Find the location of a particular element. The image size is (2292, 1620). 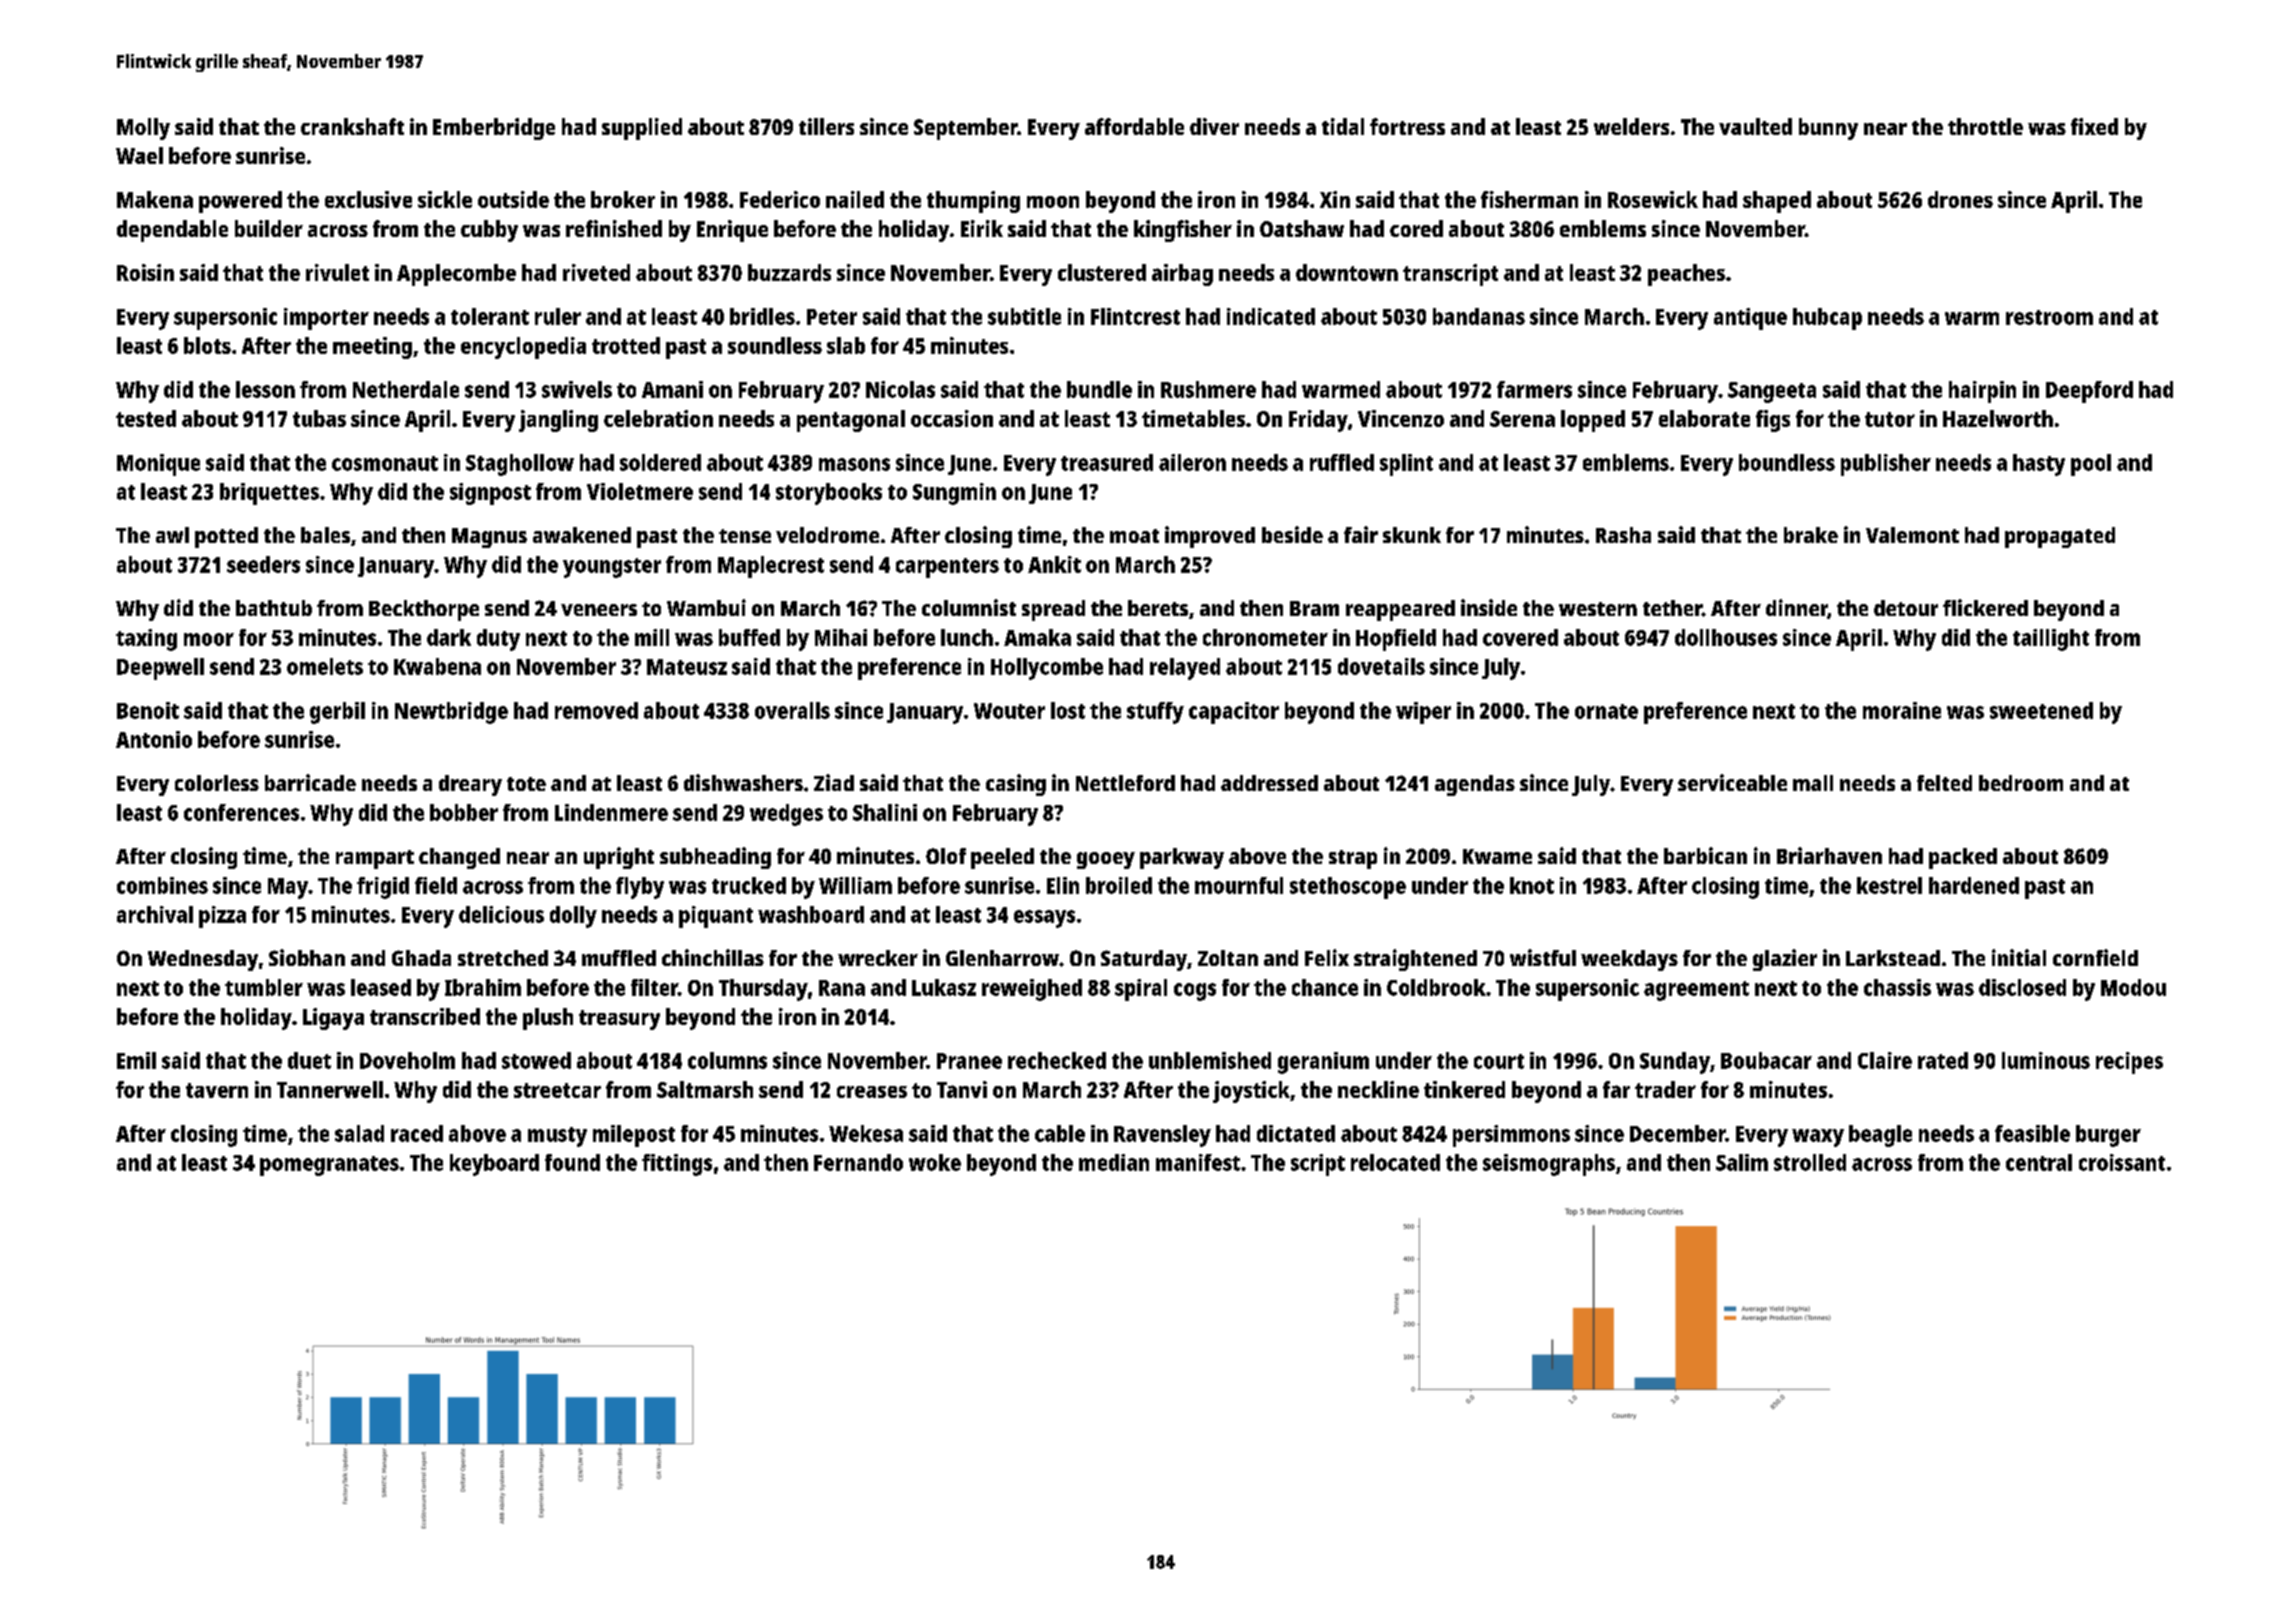

celebration is located at coordinates (658, 418).
